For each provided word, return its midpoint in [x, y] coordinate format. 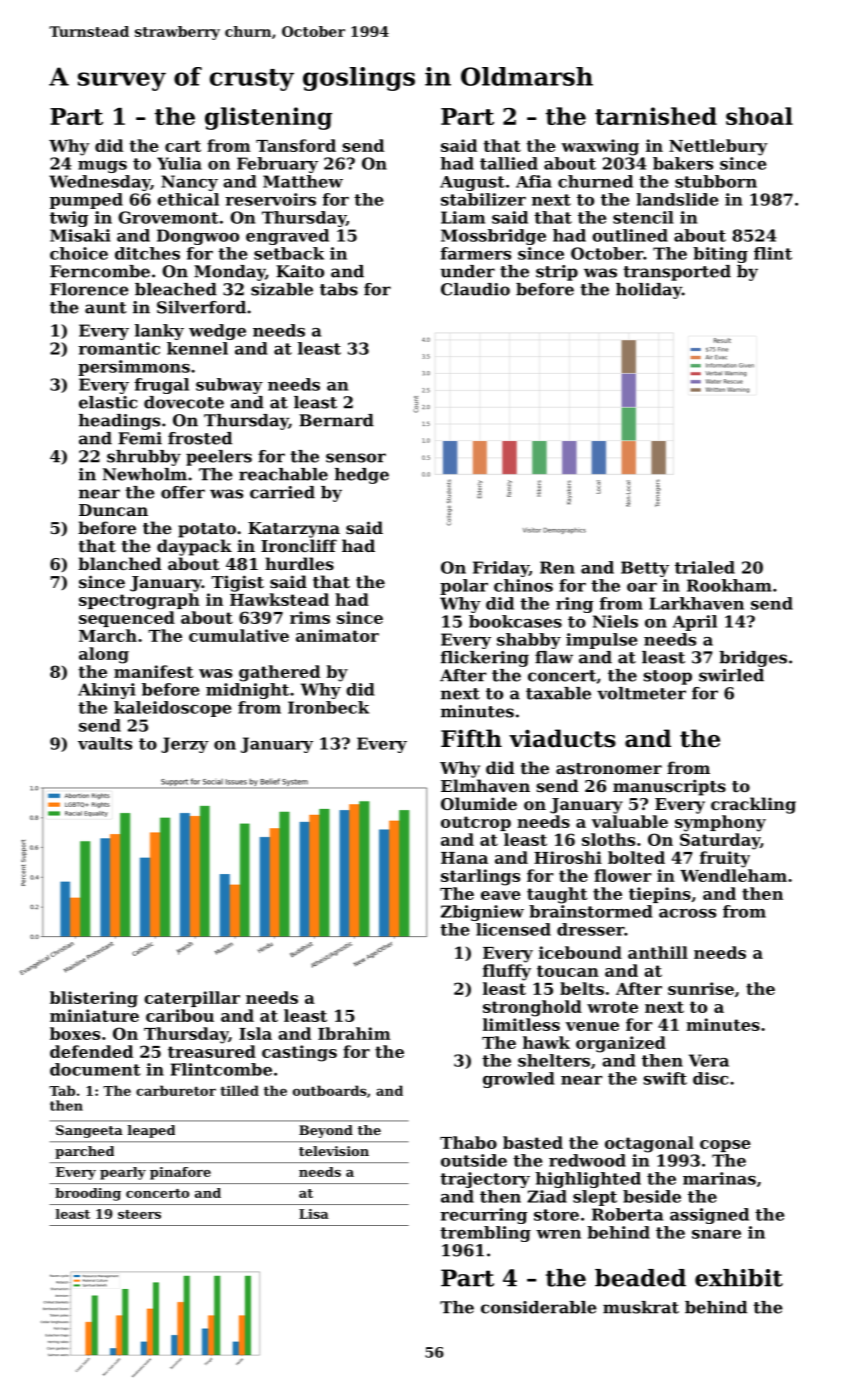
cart [183, 146]
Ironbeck [328, 707]
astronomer [609, 768]
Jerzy [185, 745]
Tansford [296, 145]
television [334, 1151]
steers [139, 1214]
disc [710, 1078]
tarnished [656, 116]
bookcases [515, 621]
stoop [668, 677]
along [104, 655]
